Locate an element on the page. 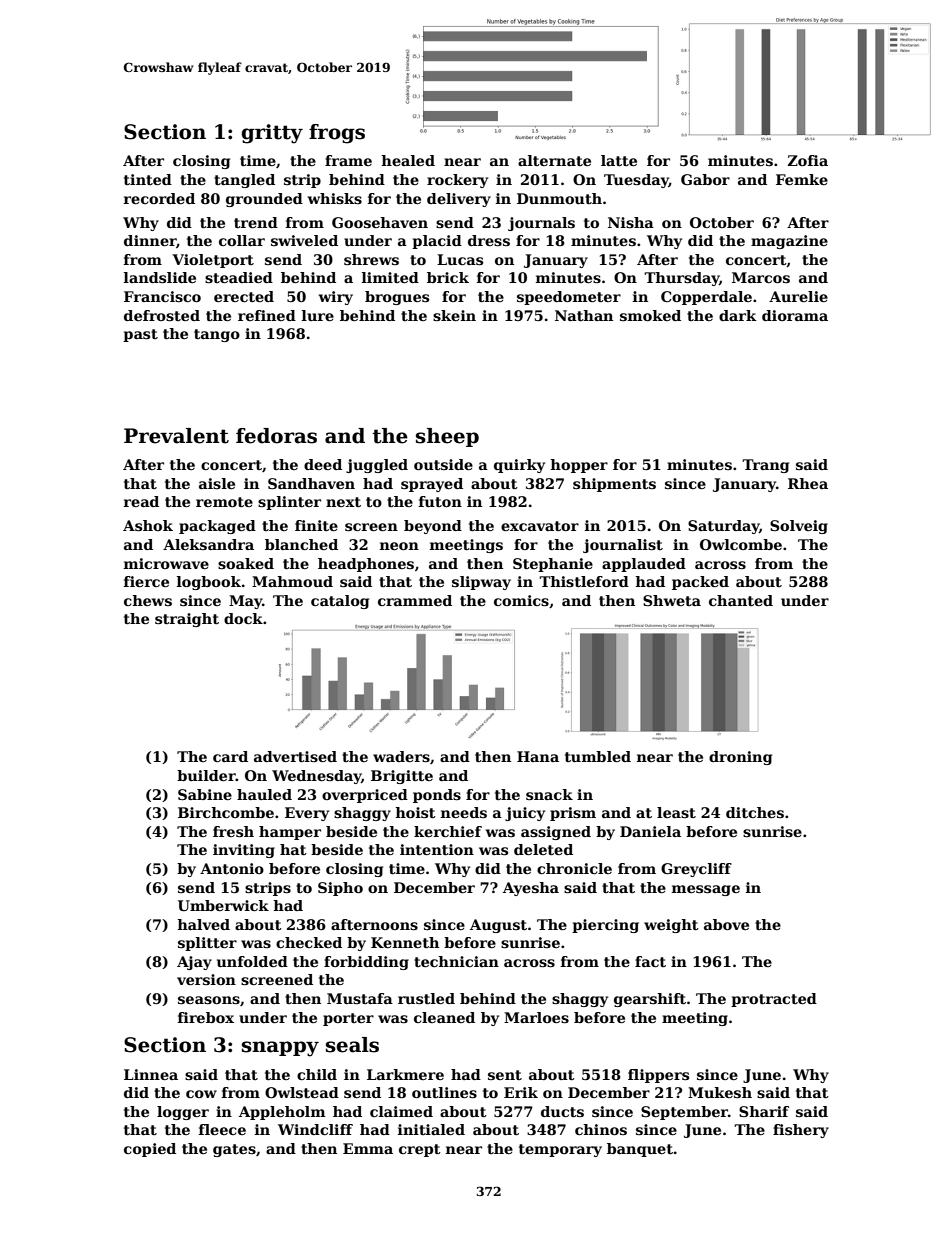 This document has width=952, height=1233. Linnea is located at coordinates (151, 1074).
